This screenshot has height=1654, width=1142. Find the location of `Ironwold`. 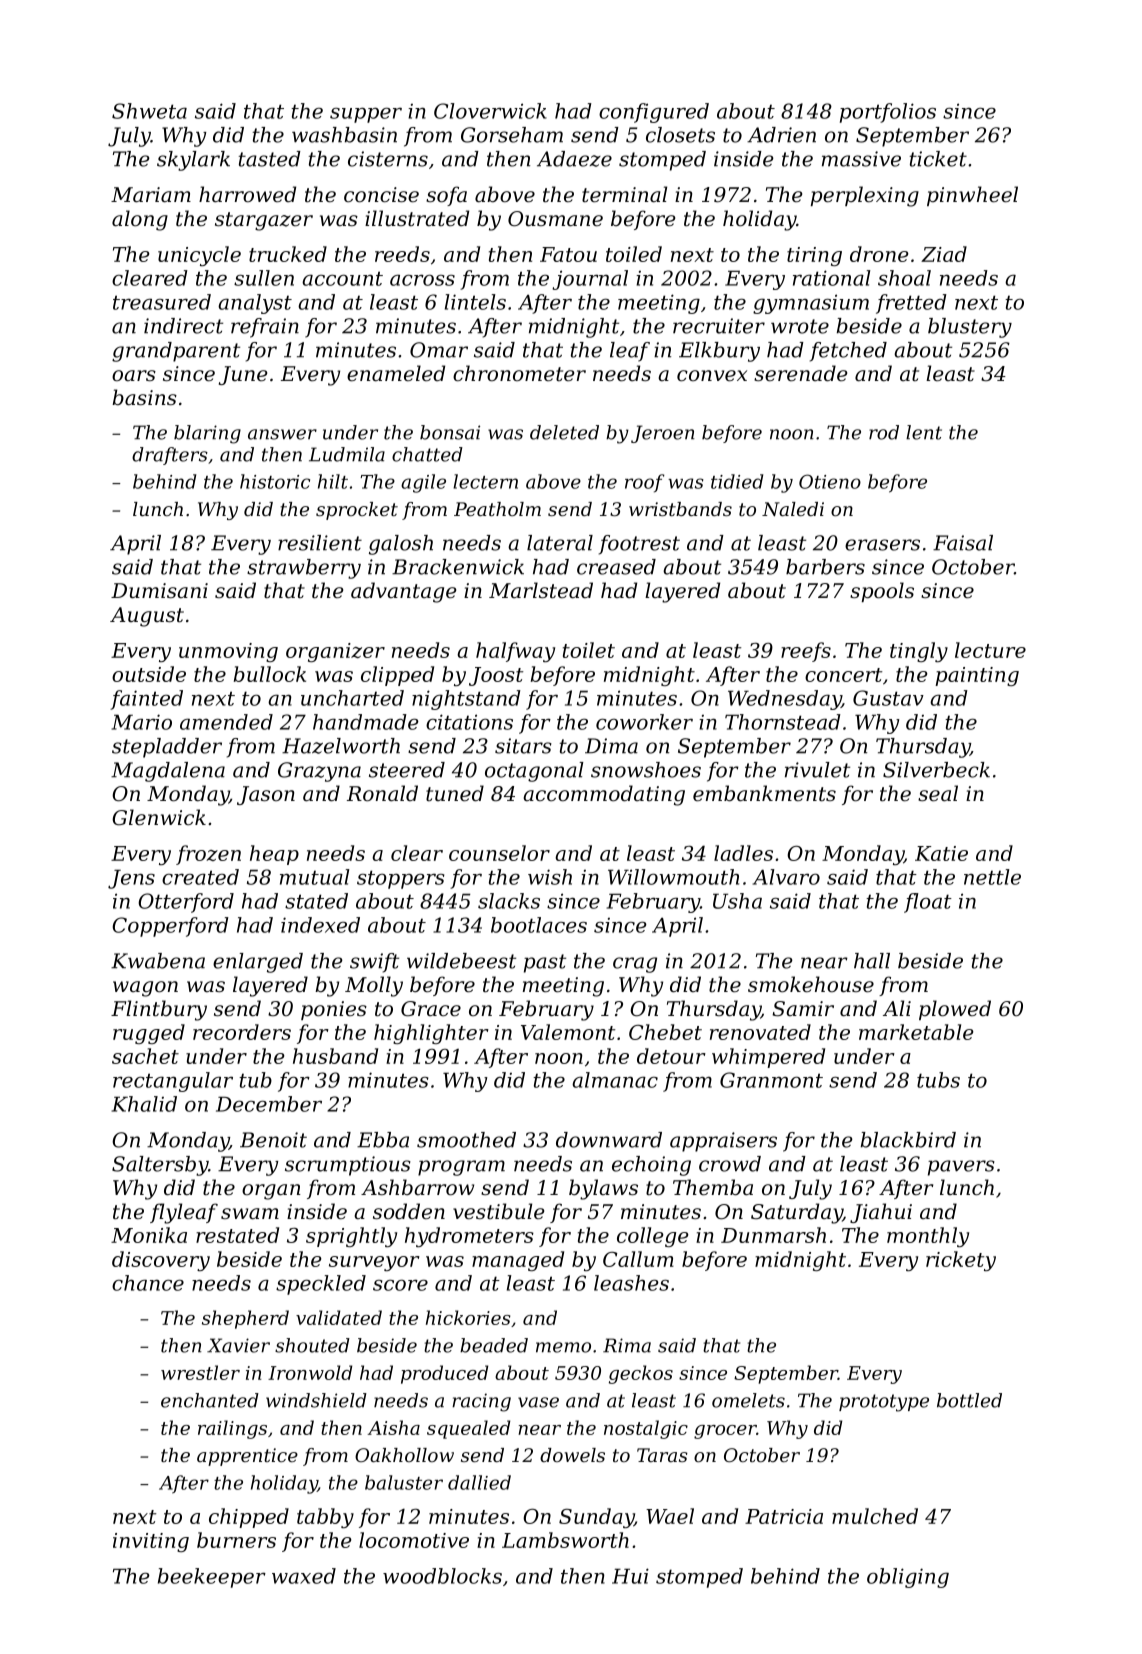

Ironwold is located at coordinates (310, 1372).
